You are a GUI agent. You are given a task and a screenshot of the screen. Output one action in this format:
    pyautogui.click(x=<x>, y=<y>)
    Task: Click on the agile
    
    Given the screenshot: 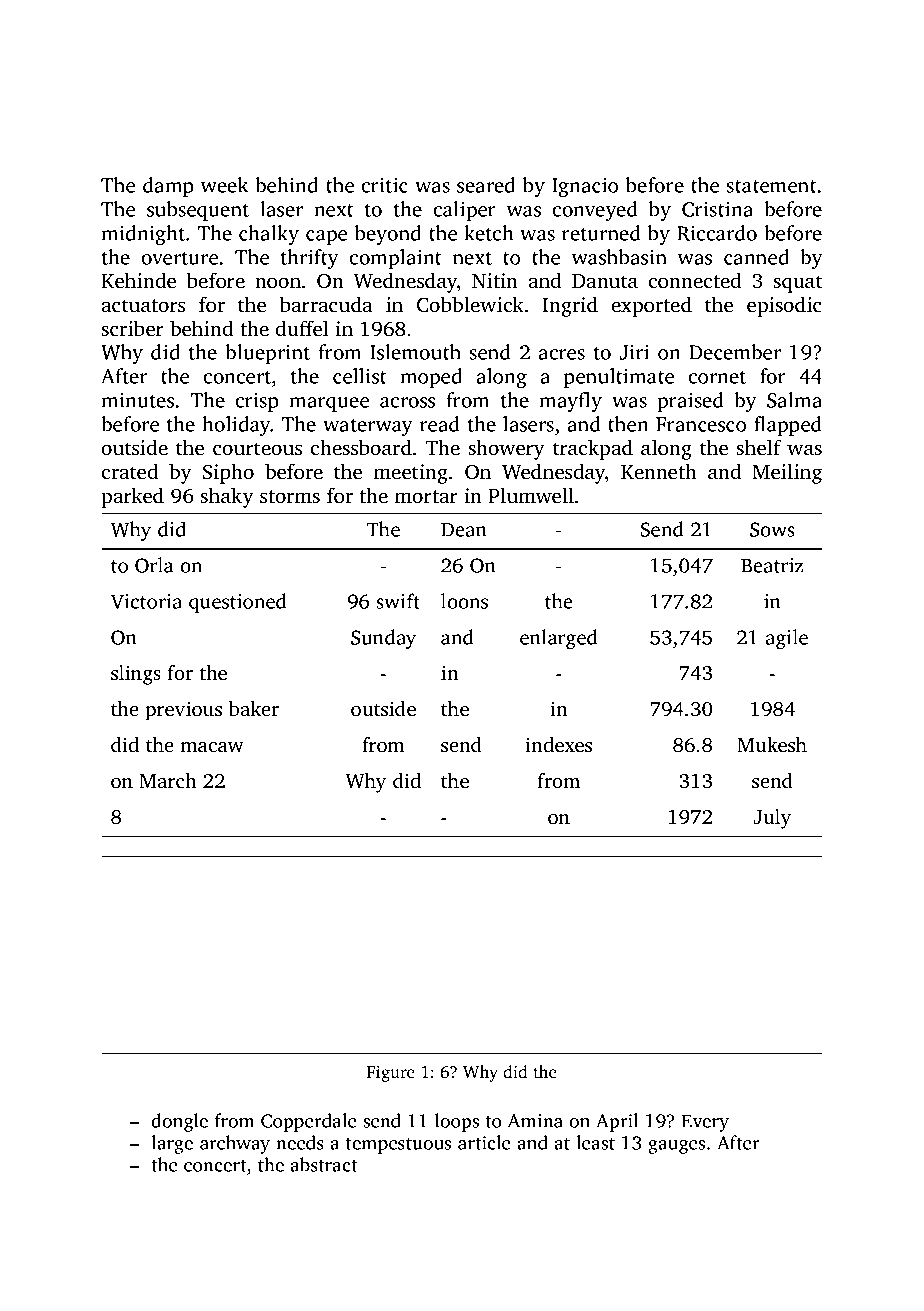 What is the action you would take?
    pyautogui.click(x=787, y=639)
